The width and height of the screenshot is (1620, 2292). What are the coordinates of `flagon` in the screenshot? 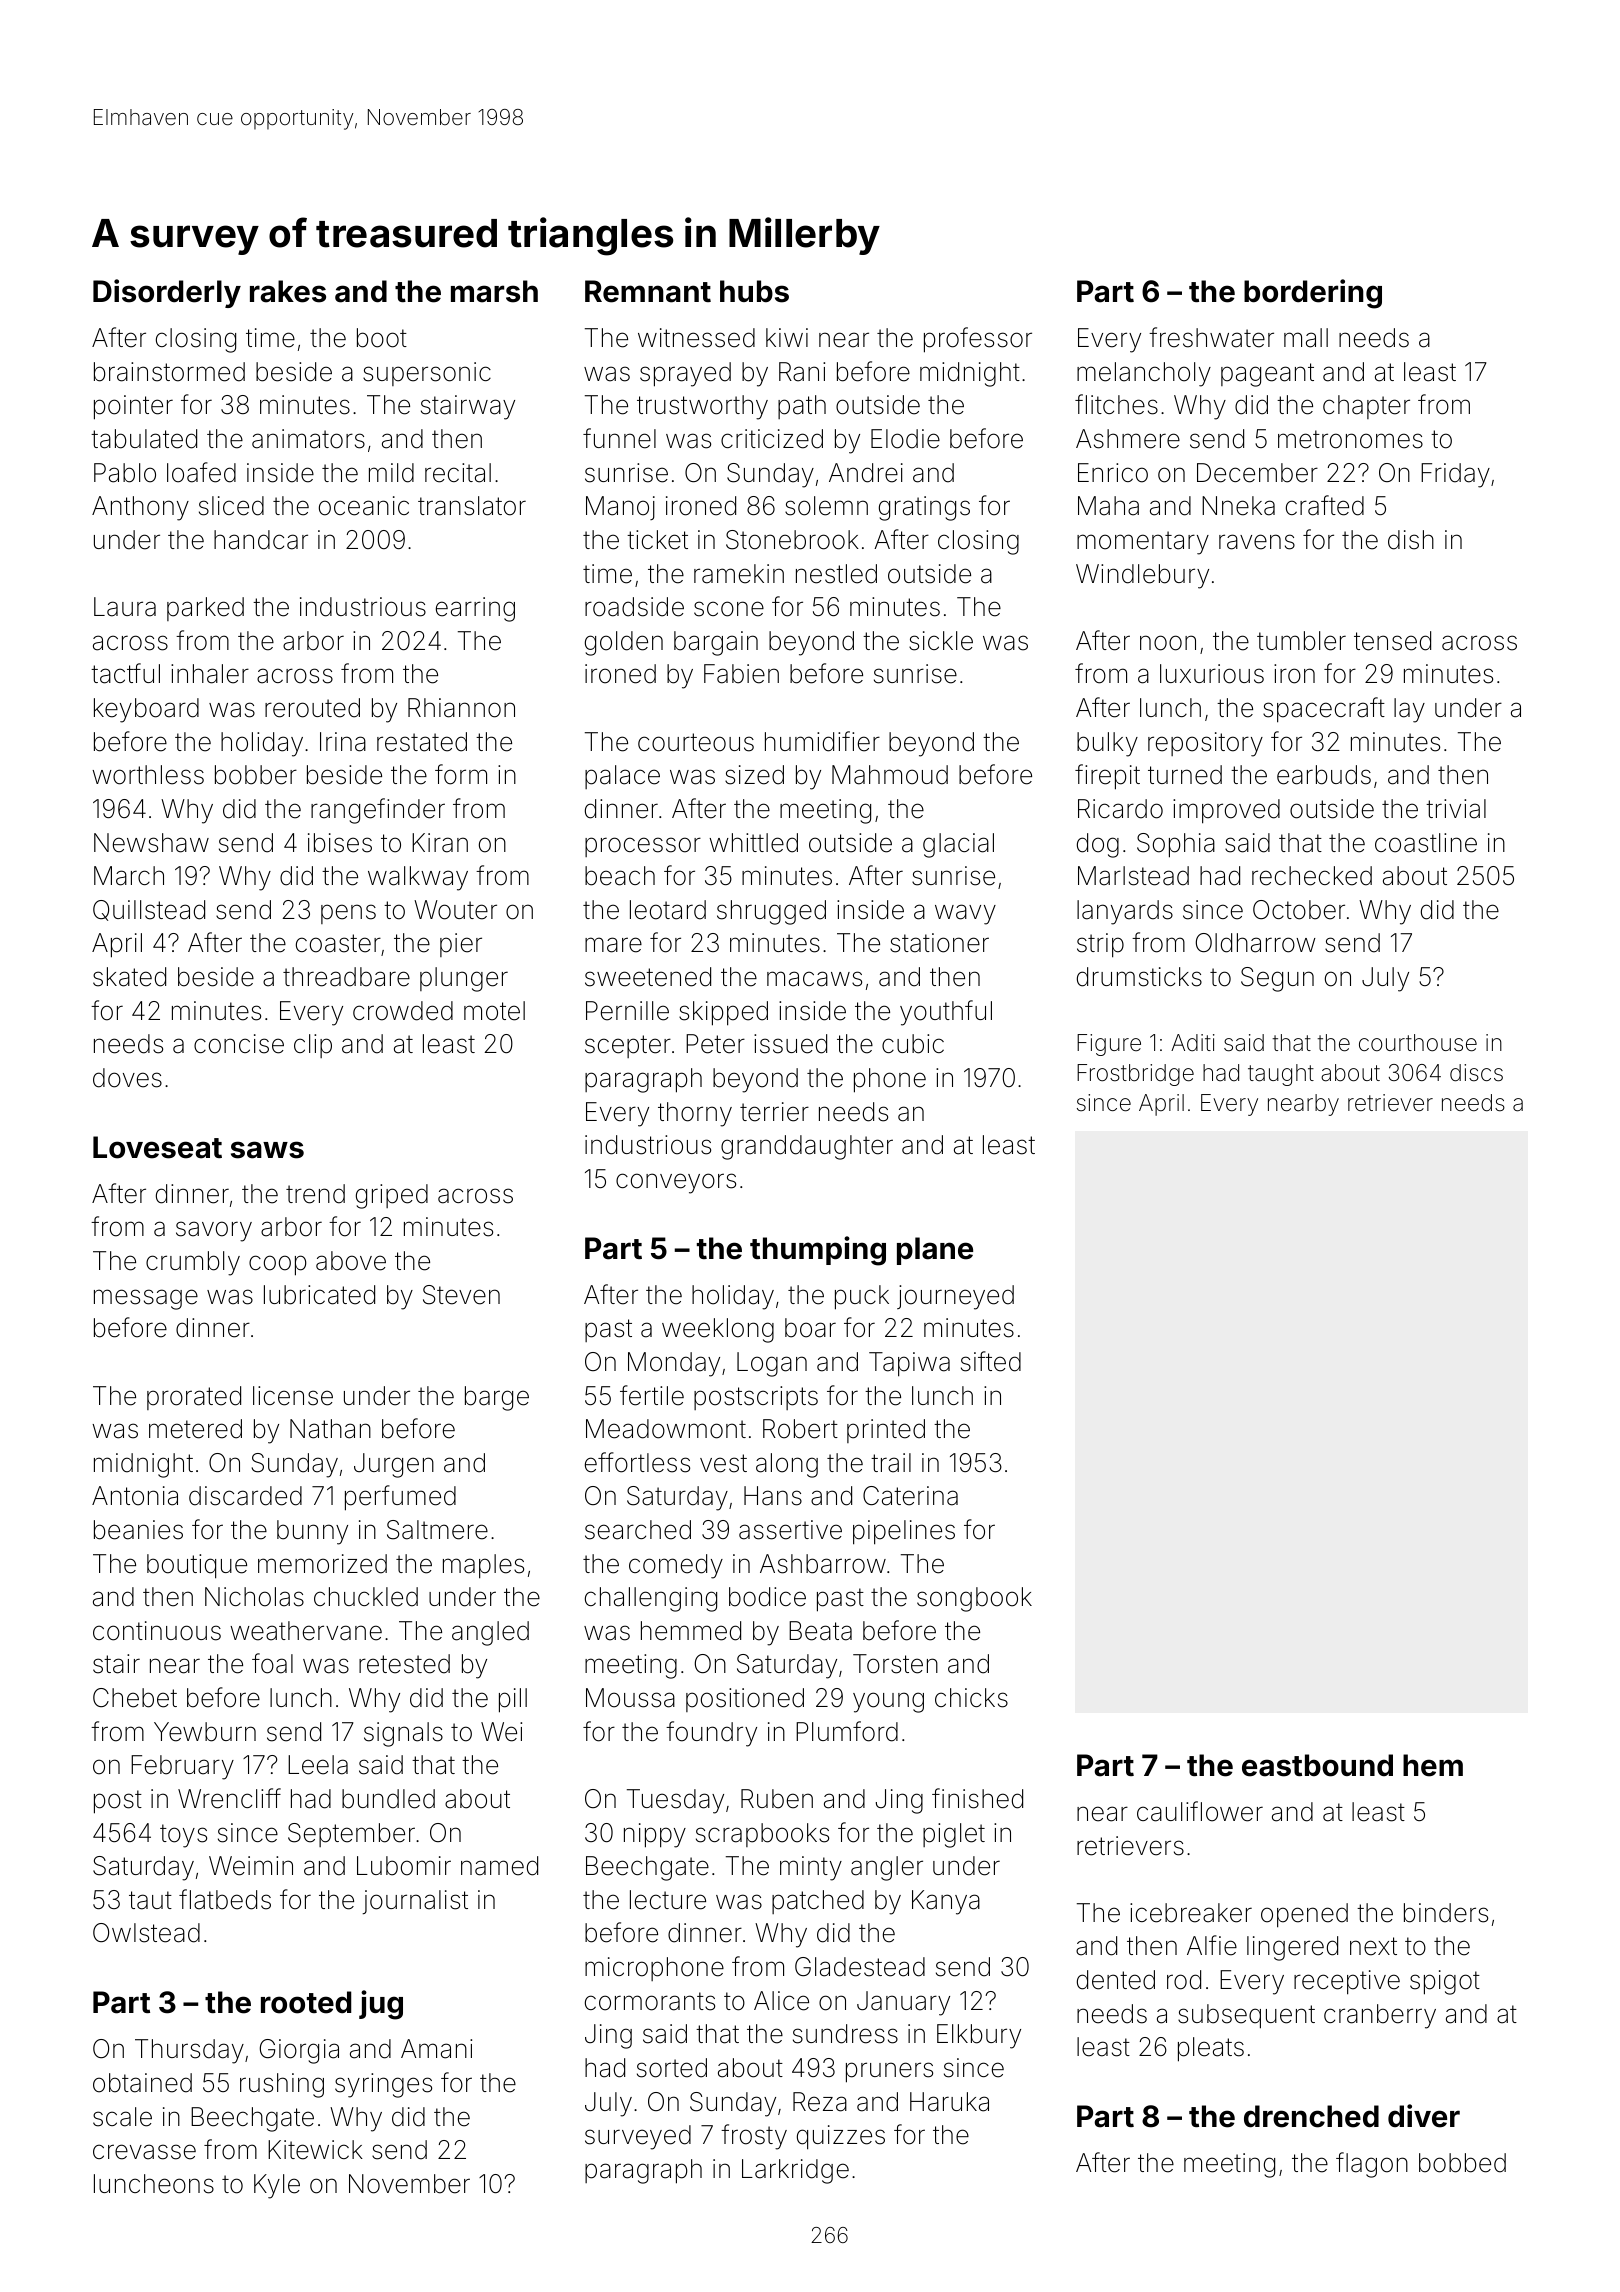 It's located at (1372, 2165).
